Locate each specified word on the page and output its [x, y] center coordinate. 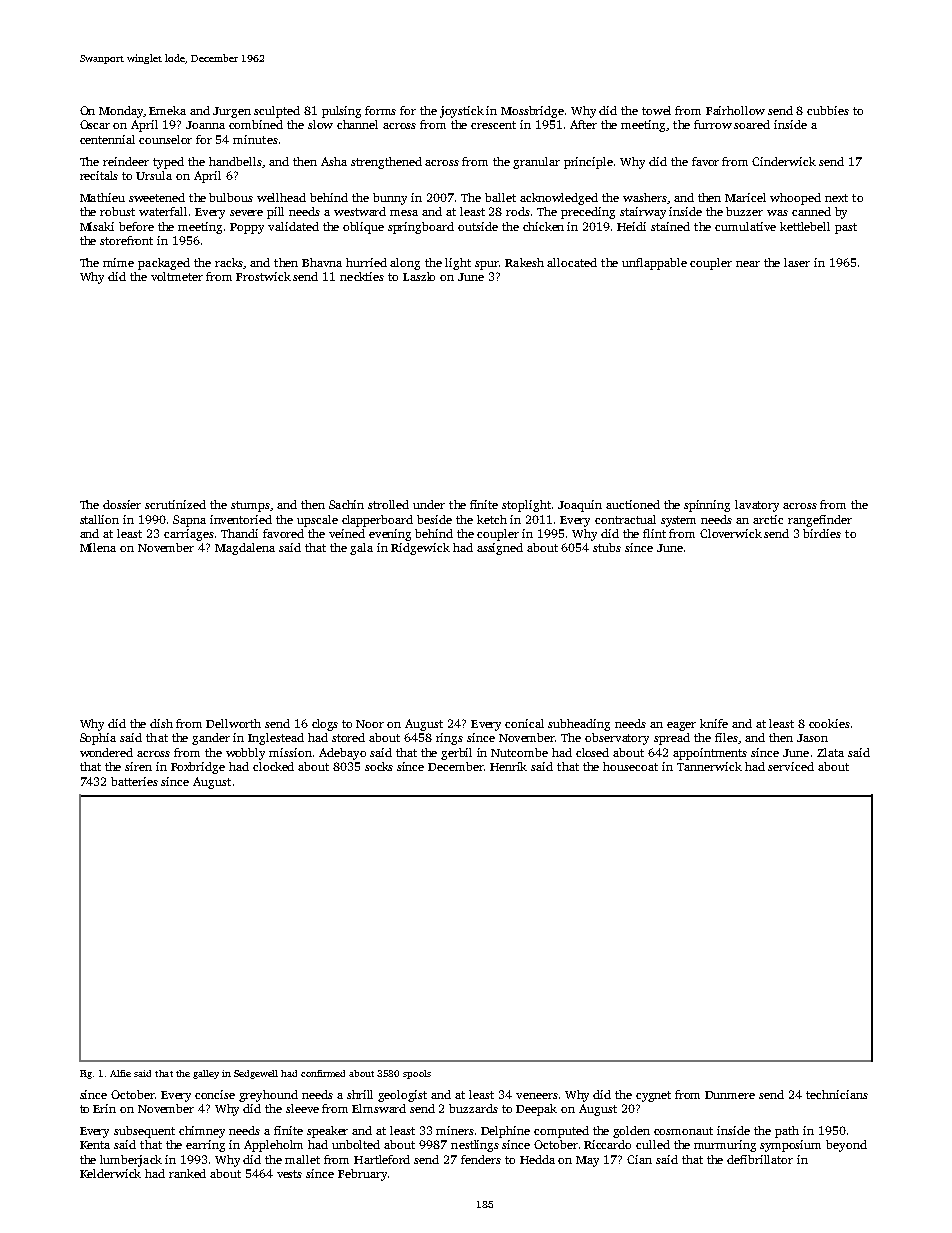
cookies [829, 723]
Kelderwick [110, 1173]
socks [379, 766]
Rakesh [524, 262]
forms [380, 110]
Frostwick [263, 276]
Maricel [745, 197]
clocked [273, 766]
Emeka [167, 110]
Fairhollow [735, 110]
